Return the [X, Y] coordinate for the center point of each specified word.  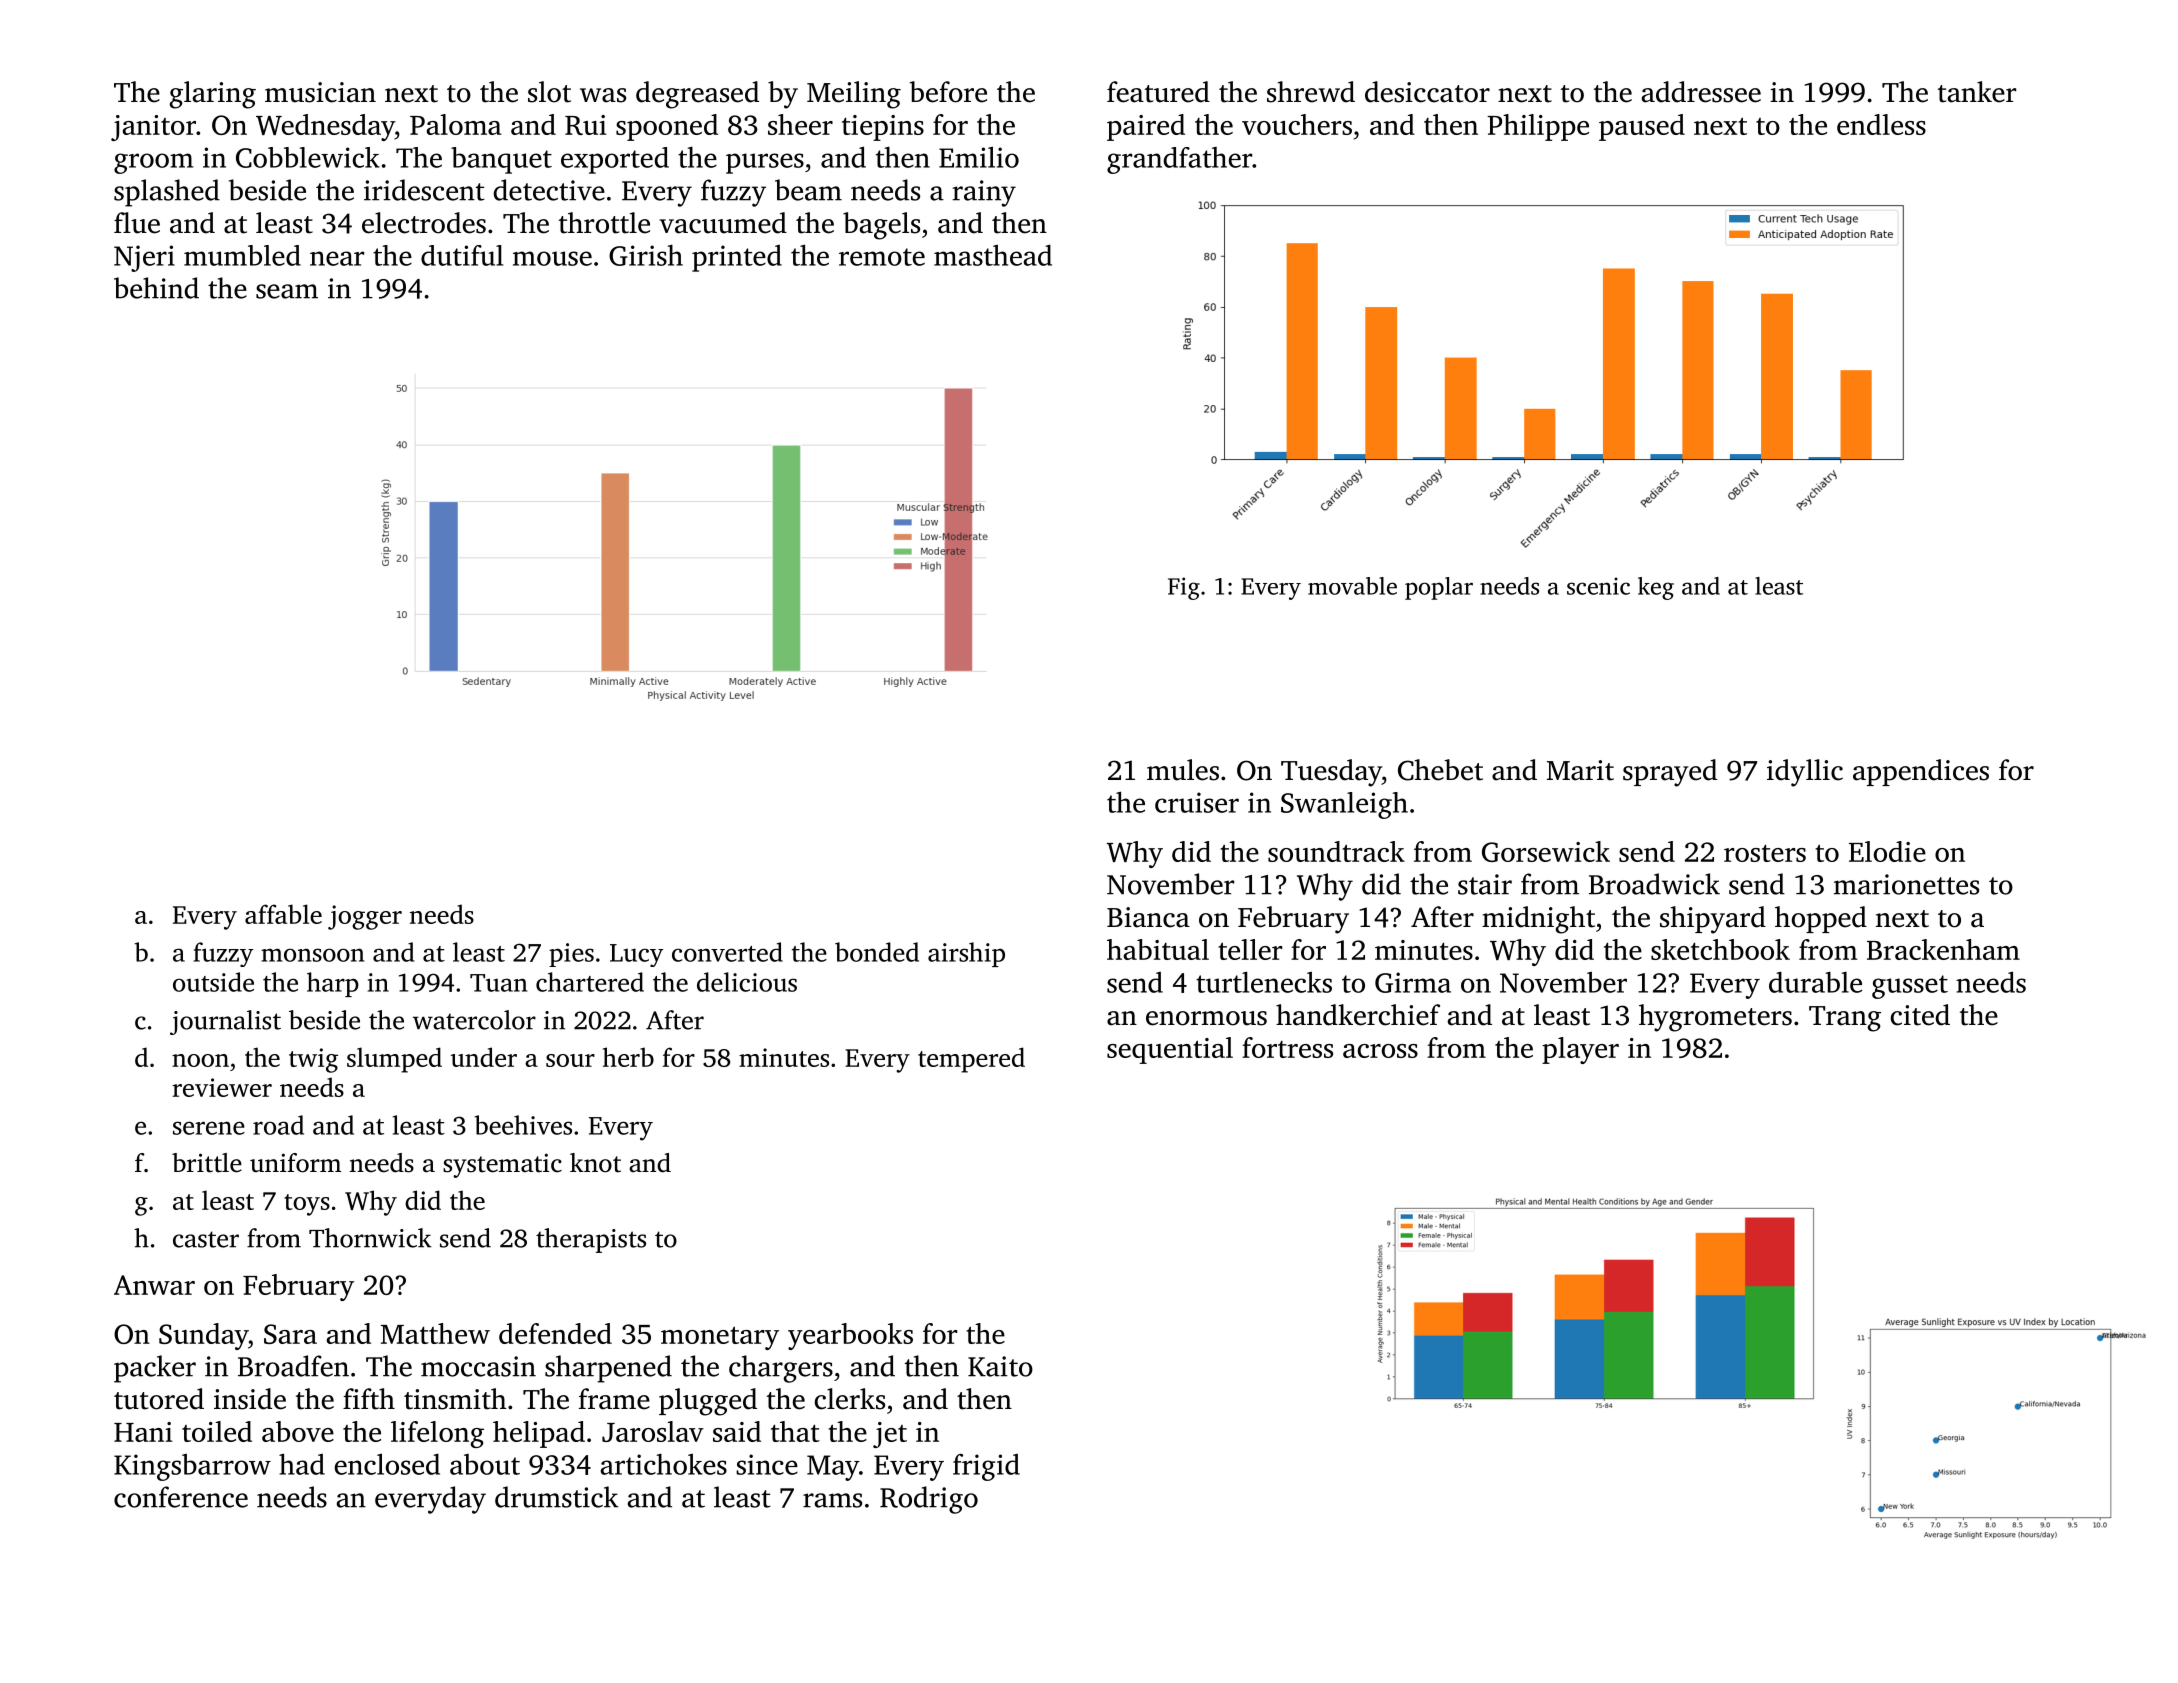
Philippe [1538, 127]
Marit [1580, 770]
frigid [986, 1467]
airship [966, 954]
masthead [993, 255]
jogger [365, 917]
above [298, 1431]
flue [137, 223]
